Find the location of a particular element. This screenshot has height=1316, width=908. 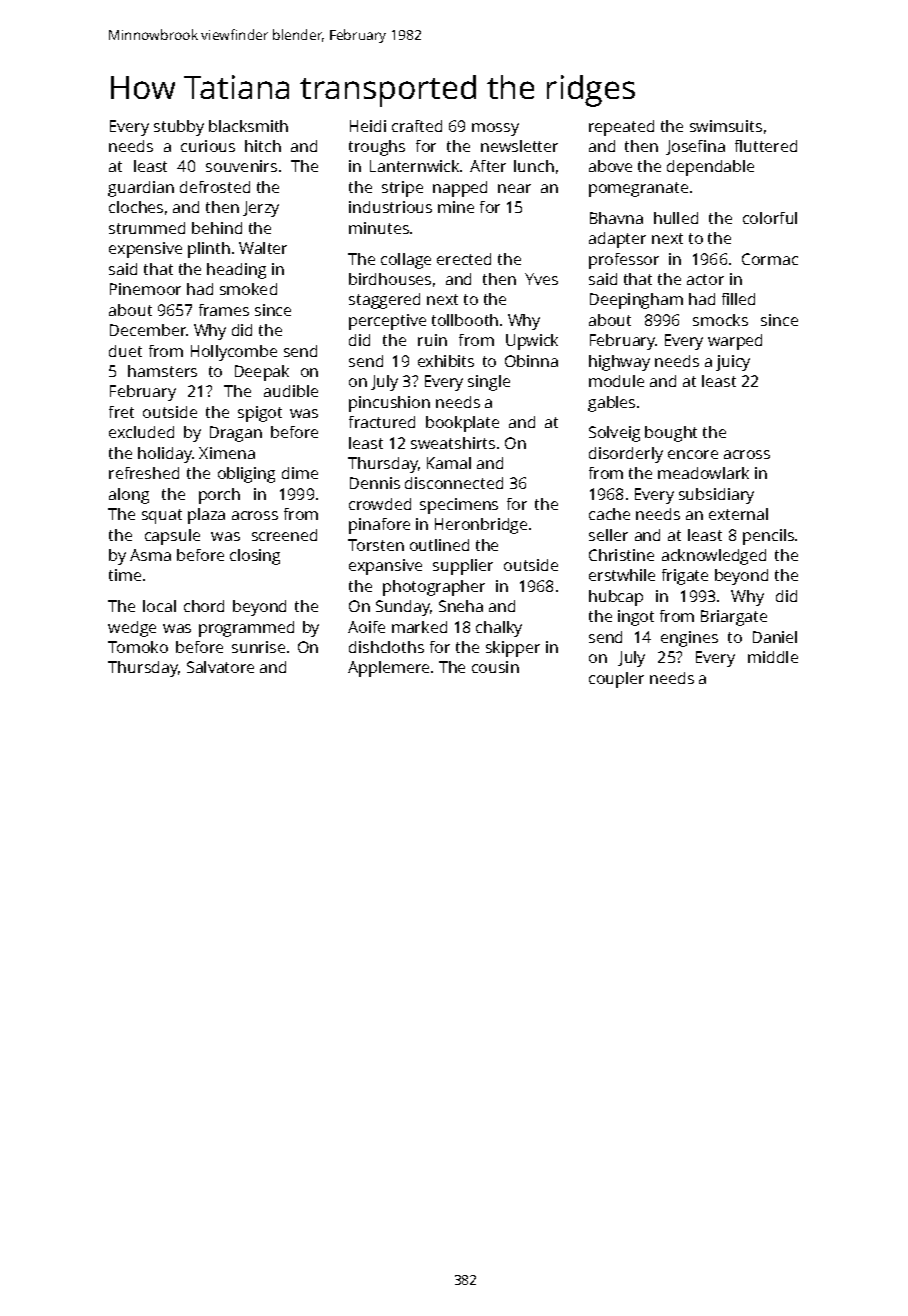

smoked is located at coordinates (248, 289).
